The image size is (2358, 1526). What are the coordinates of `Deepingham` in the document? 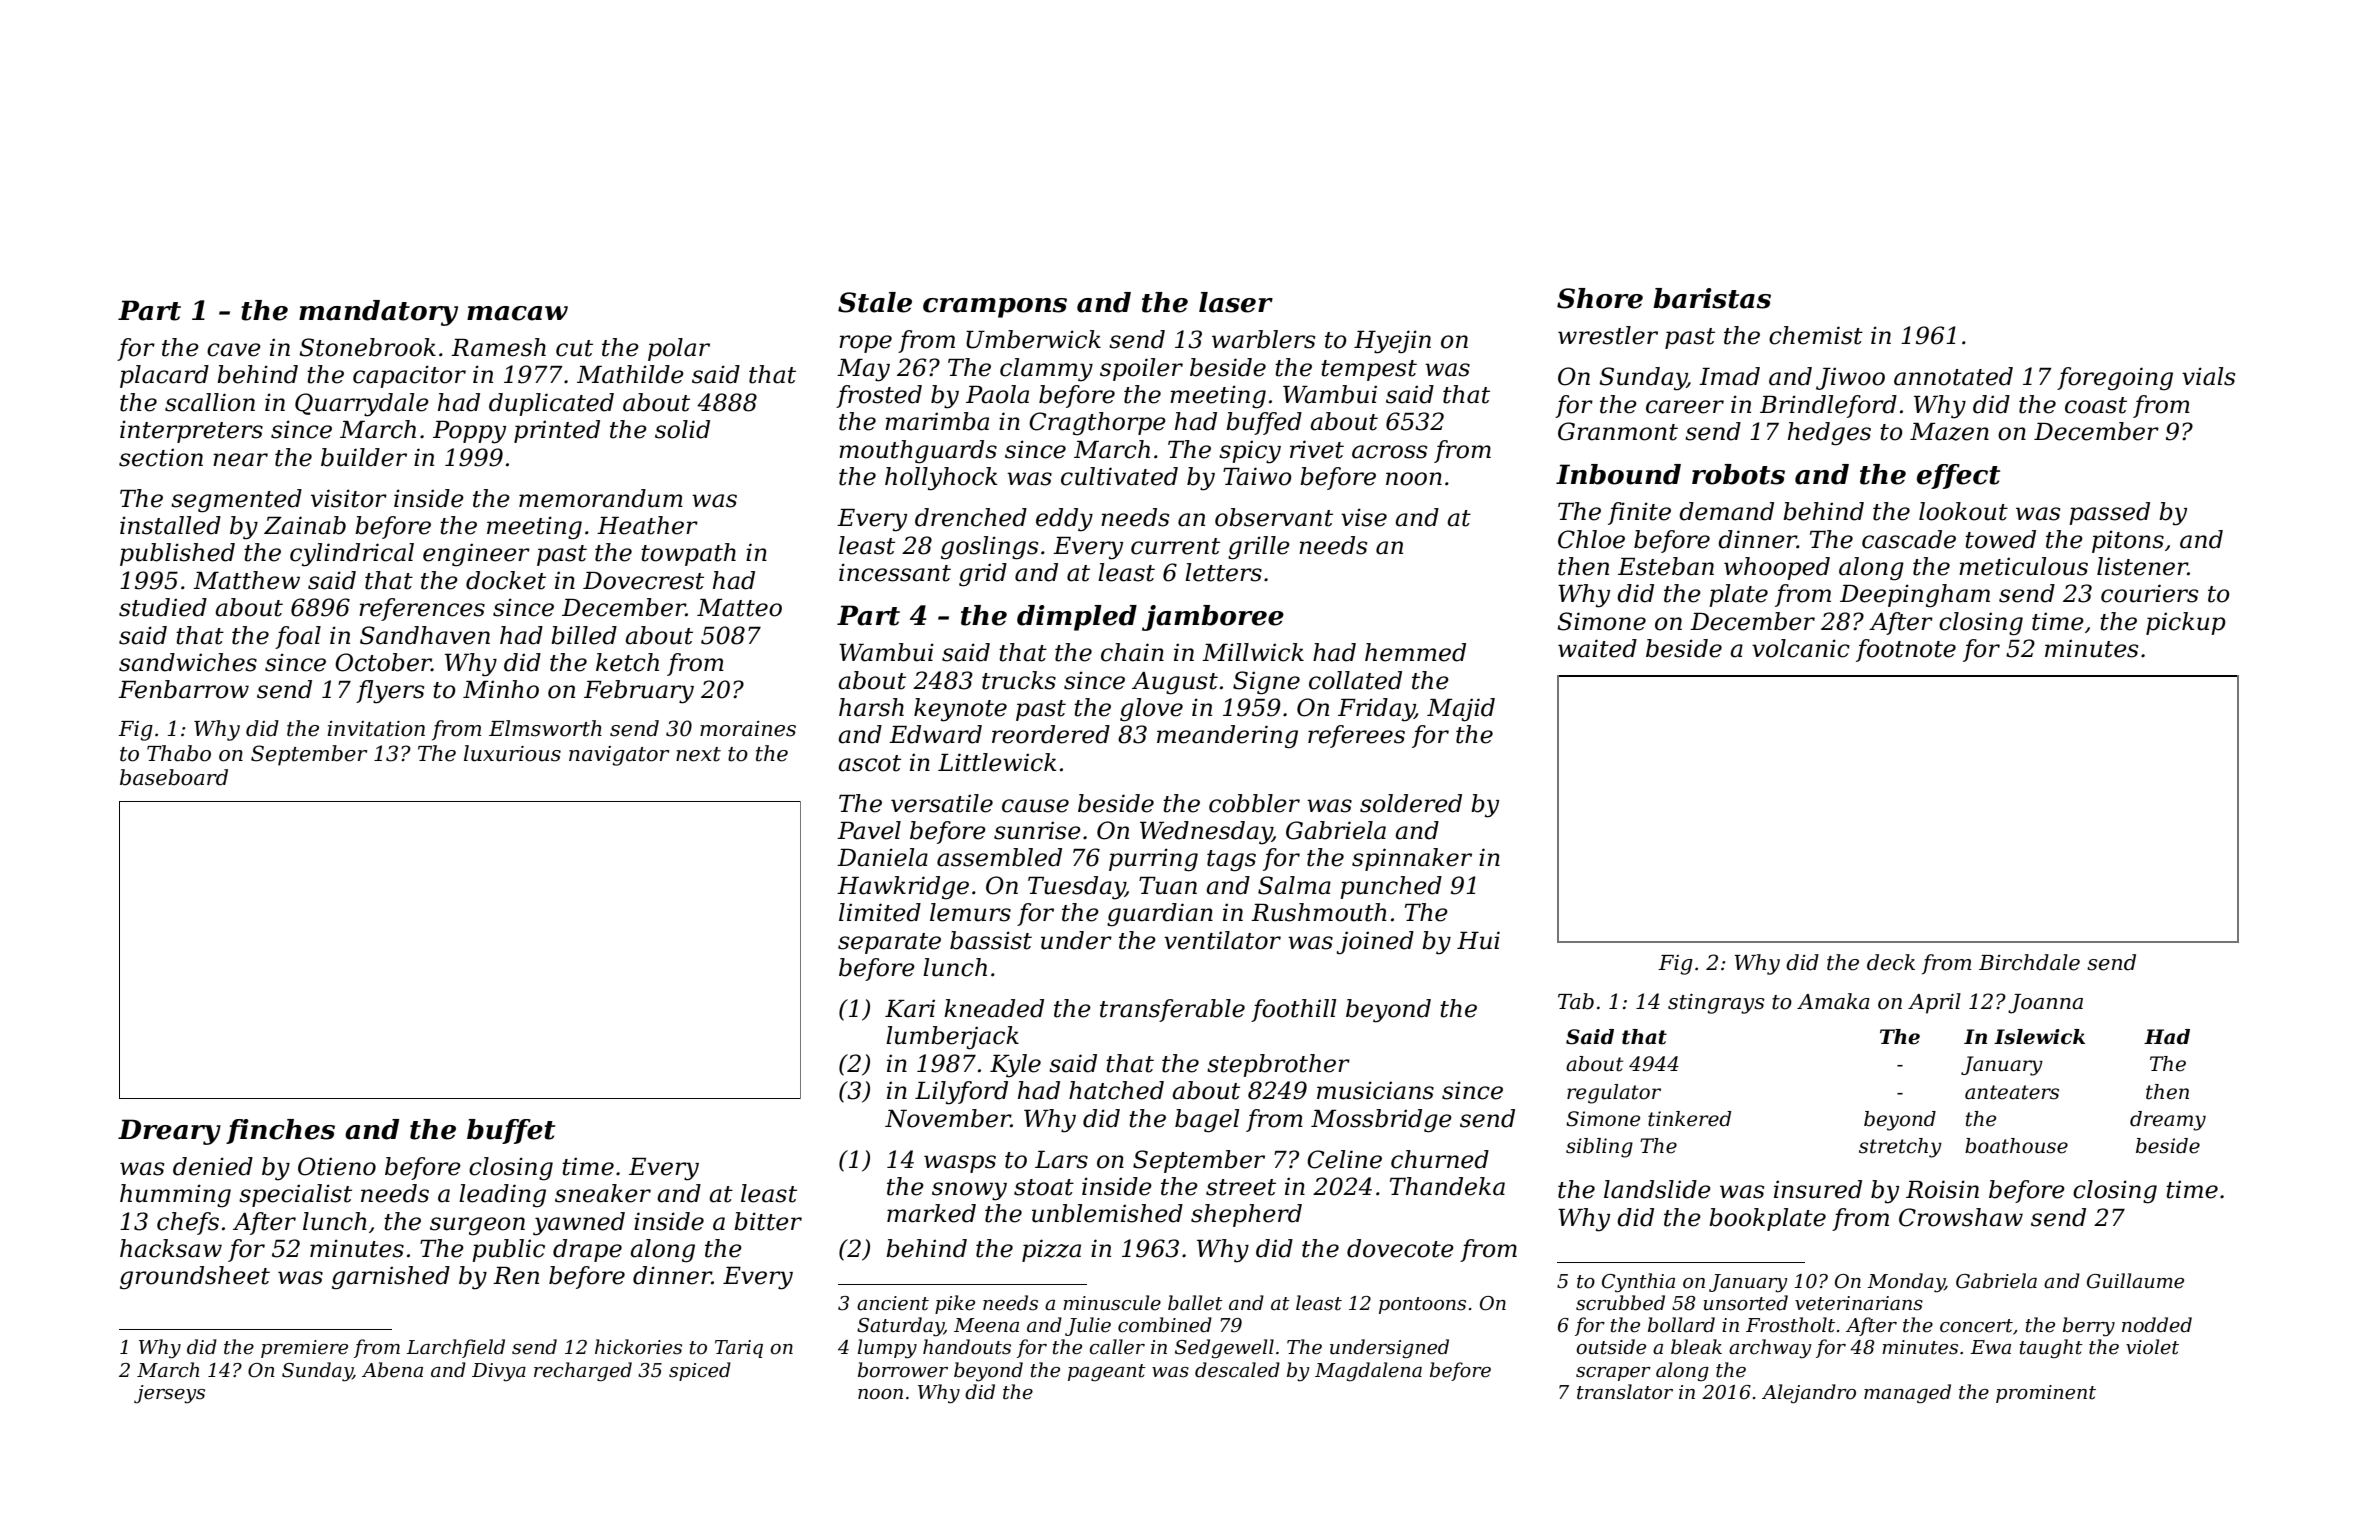 It's located at (1915, 595).
